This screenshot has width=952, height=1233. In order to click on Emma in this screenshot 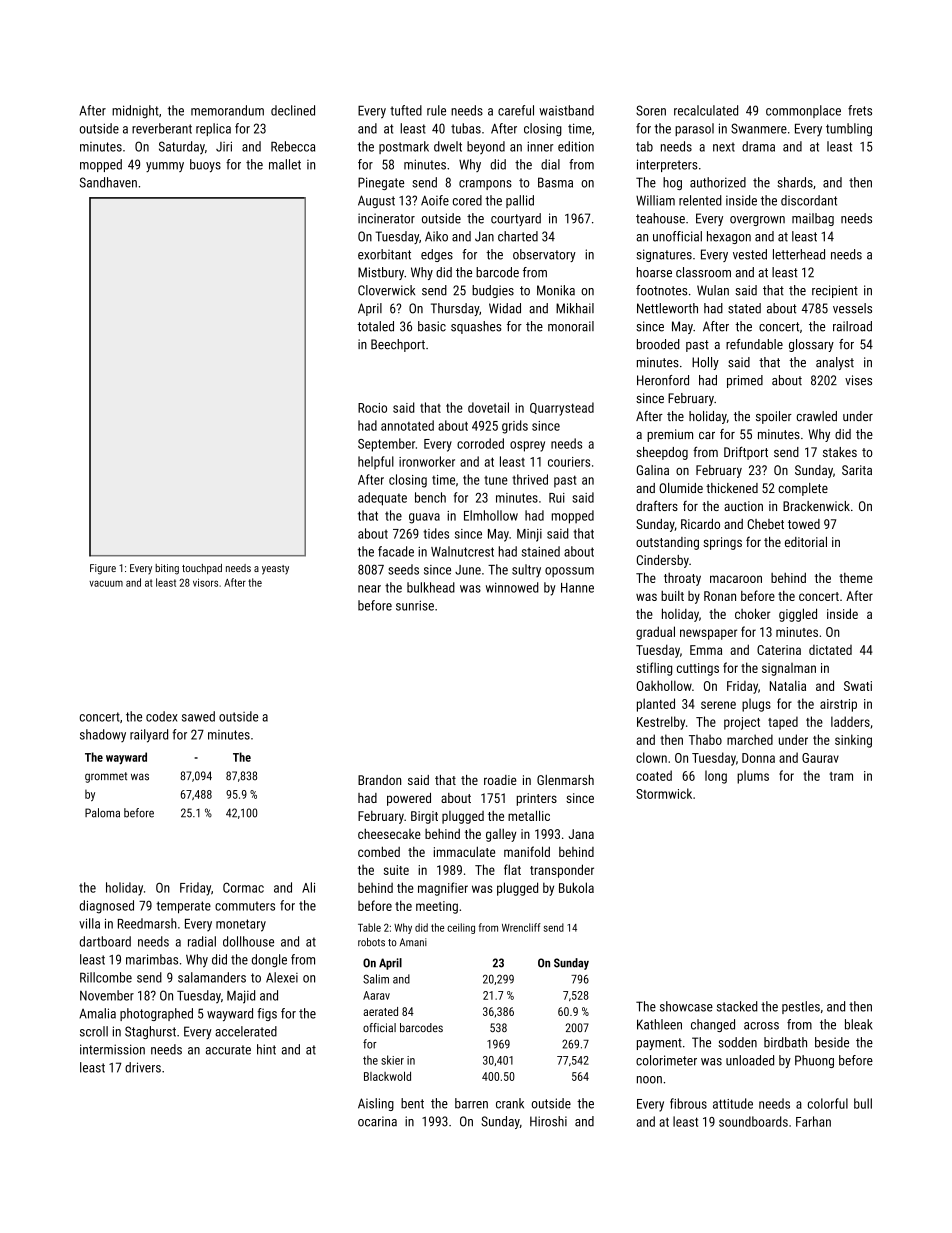, I will do `click(706, 650)`.
